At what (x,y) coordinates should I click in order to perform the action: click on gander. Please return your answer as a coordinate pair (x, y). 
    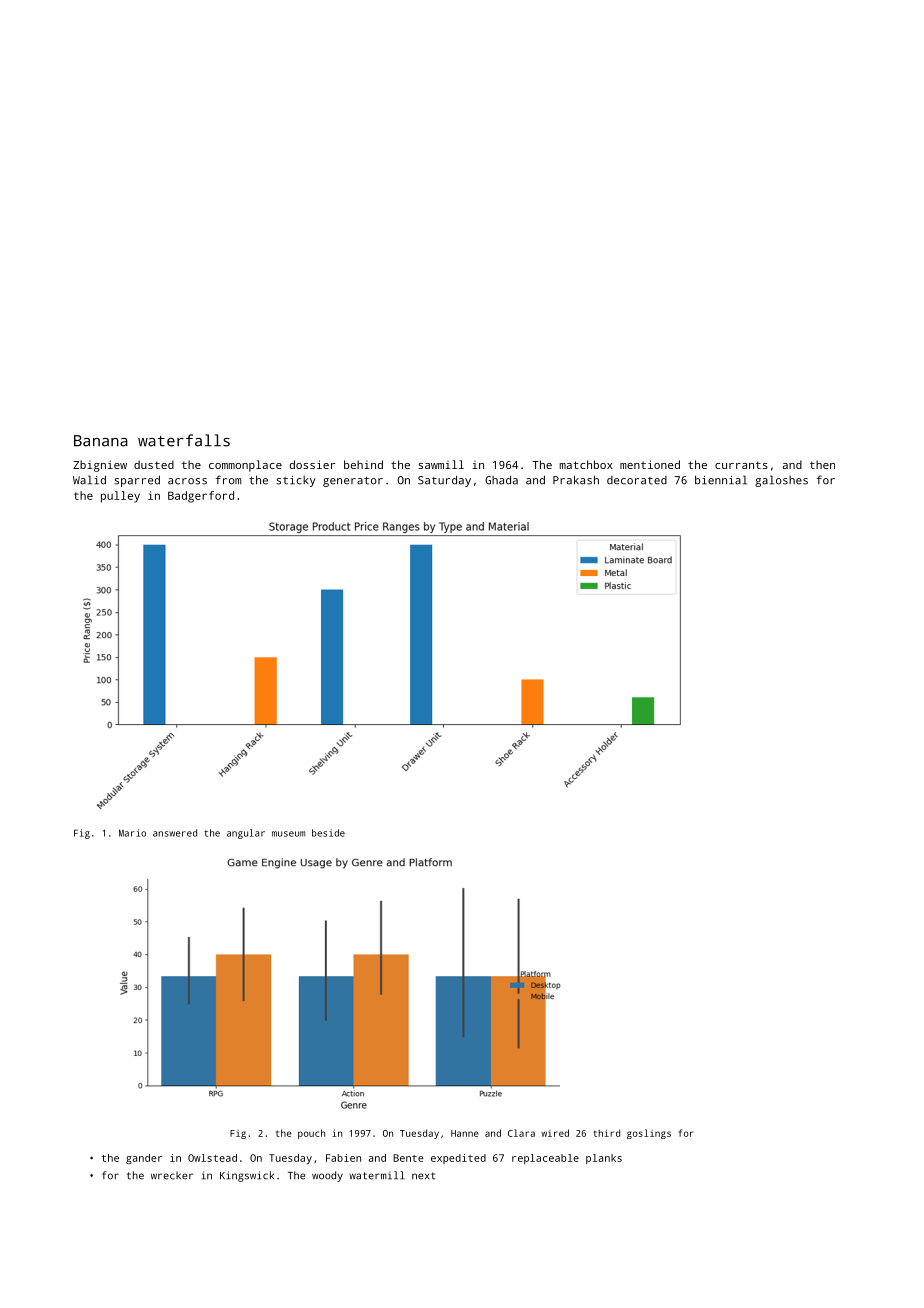
    Looking at the image, I should click on (144, 1159).
